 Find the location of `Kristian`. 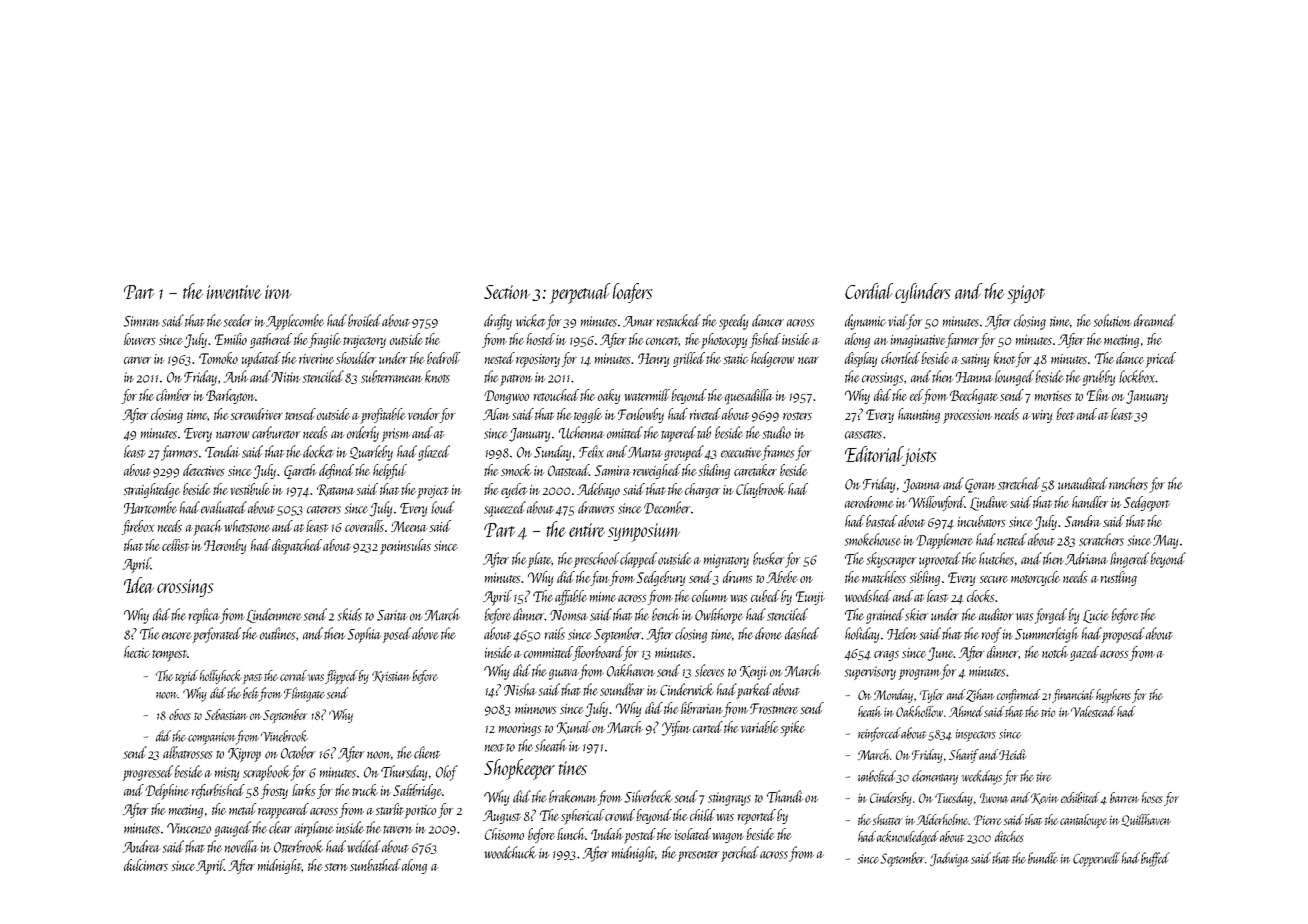

Kristian is located at coordinates (391, 677).
